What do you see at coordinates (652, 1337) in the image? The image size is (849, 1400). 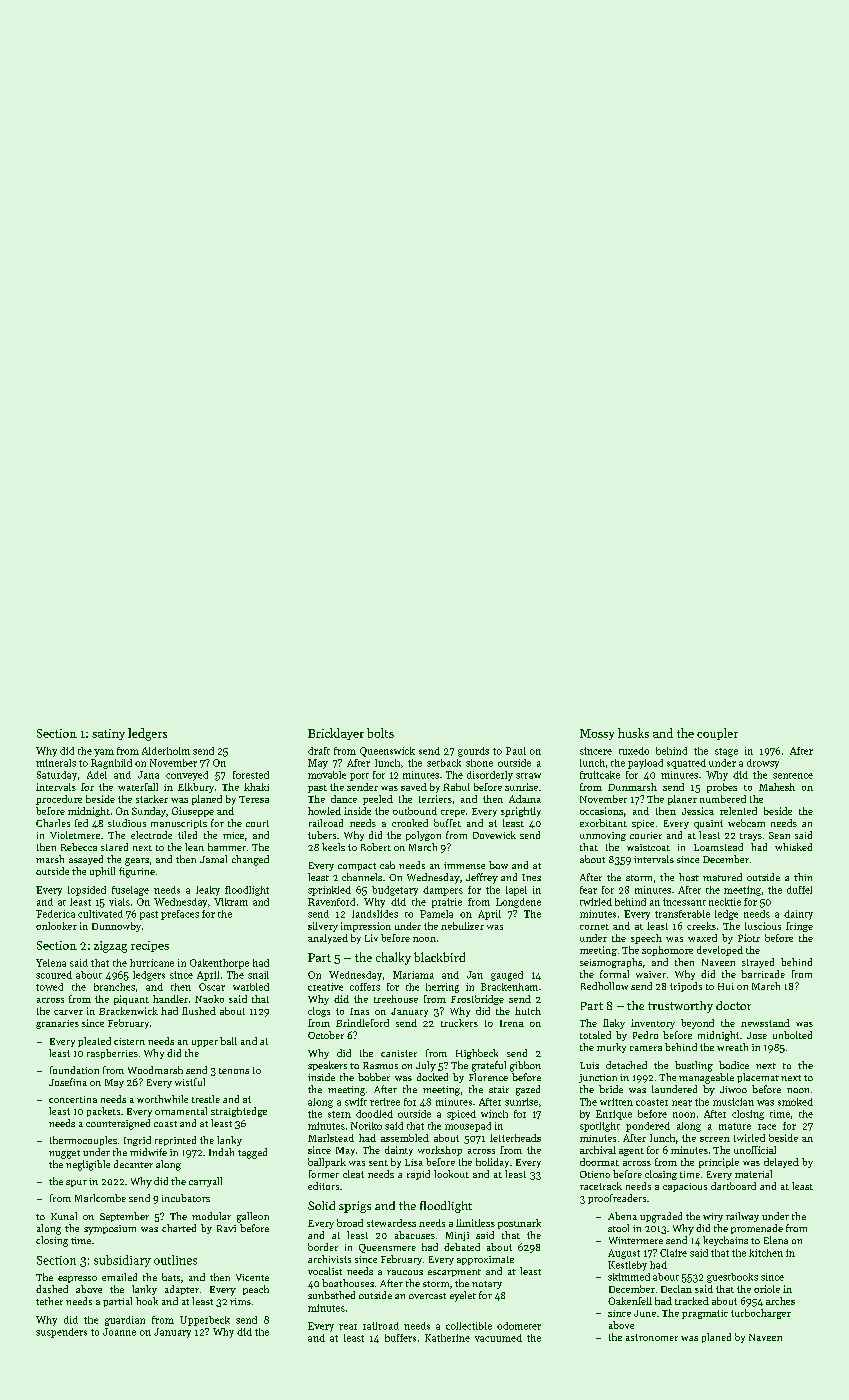 I see `astronomer` at bounding box center [652, 1337].
